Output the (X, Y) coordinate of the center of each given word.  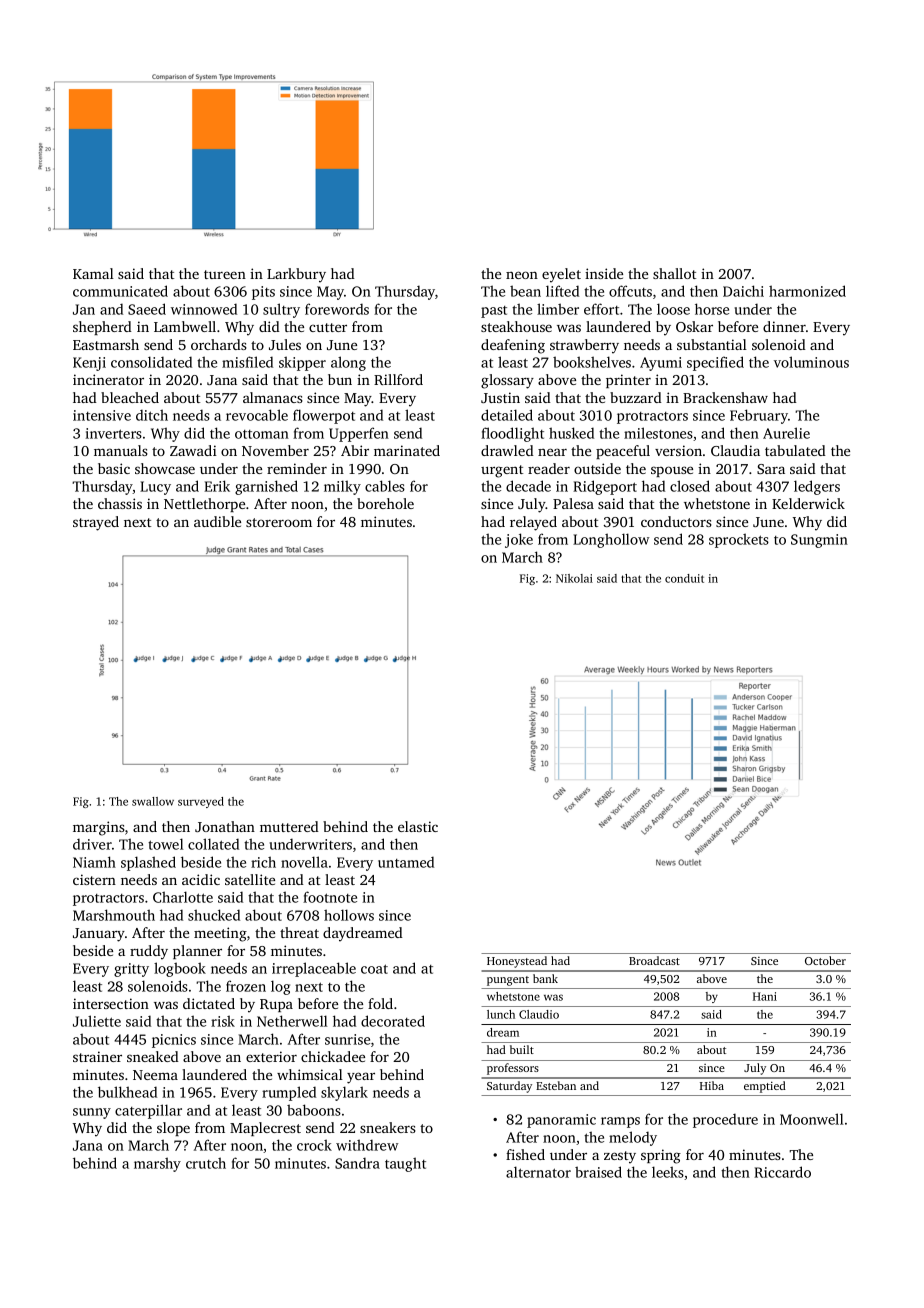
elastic (418, 826)
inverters (114, 433)
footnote (330, 897)
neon (522, 275)
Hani (765, 996)
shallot (674, 273)
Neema (155, 1075)
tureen (225, 274)
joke (519, 540)
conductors (676, 521)
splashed (148, 863)
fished (525, 1154)
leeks (668, 1172)
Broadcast (654, 960)
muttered (289, 826)
